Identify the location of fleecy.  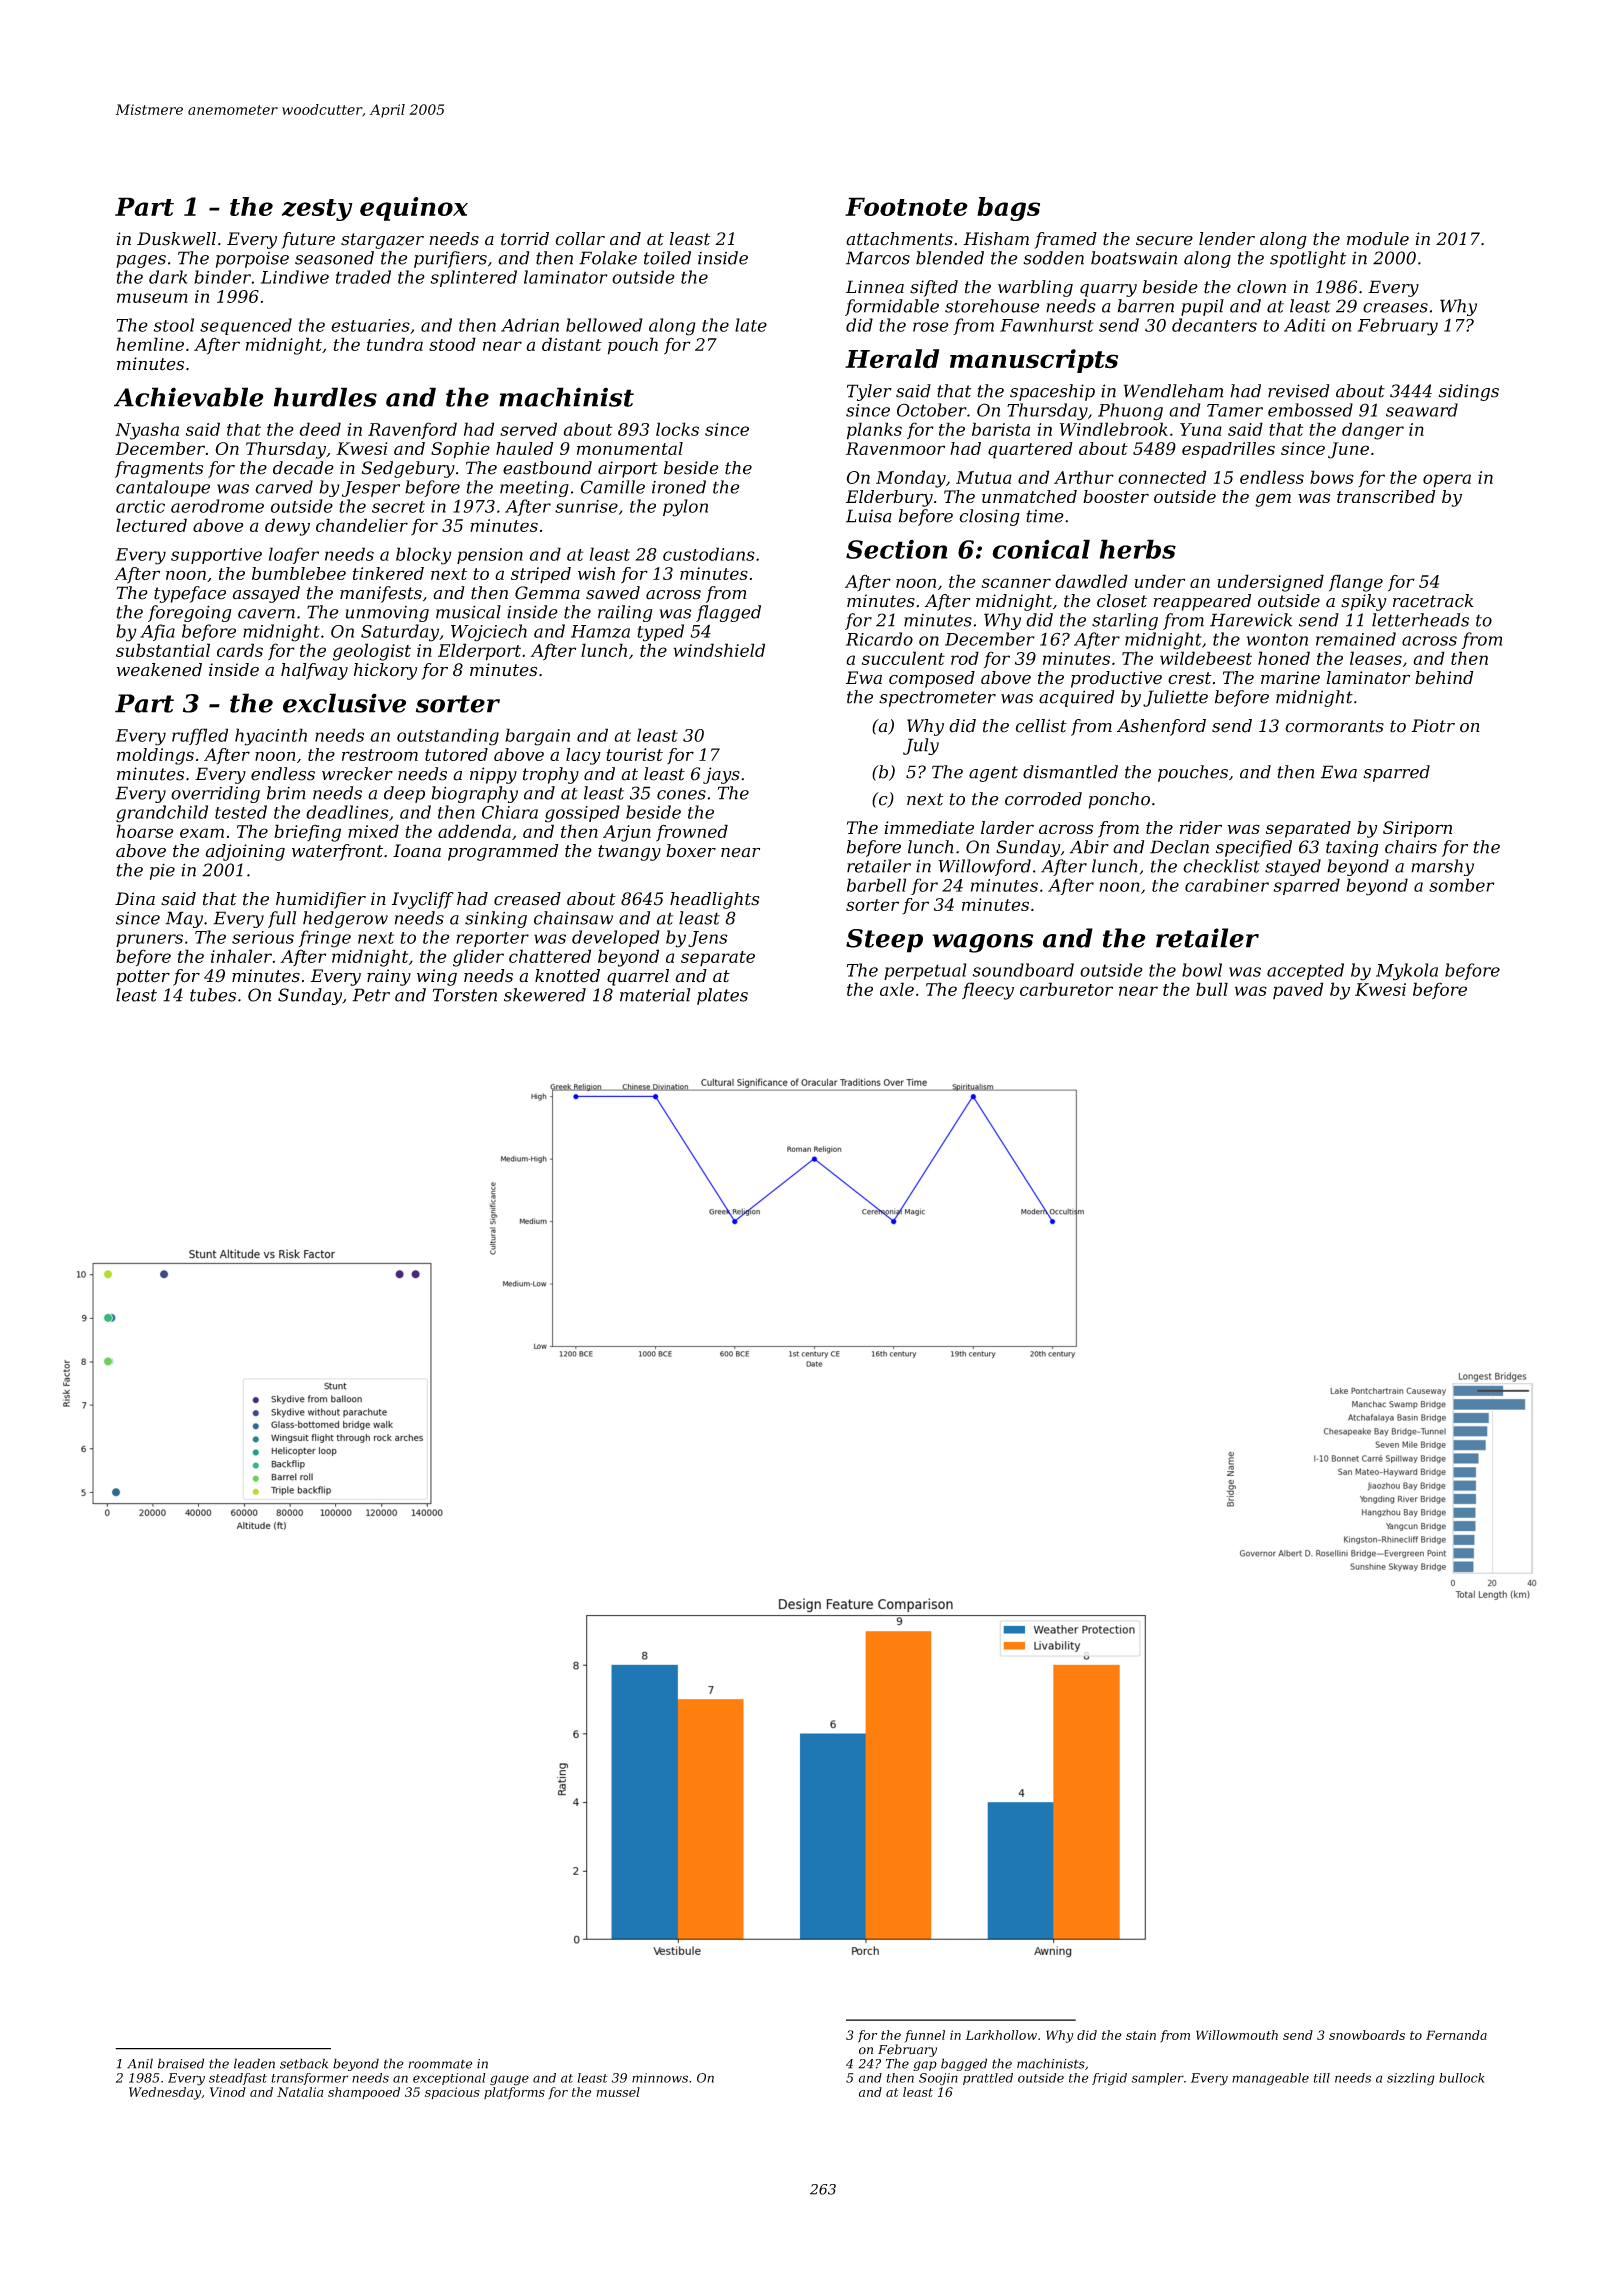
(988, 991).
